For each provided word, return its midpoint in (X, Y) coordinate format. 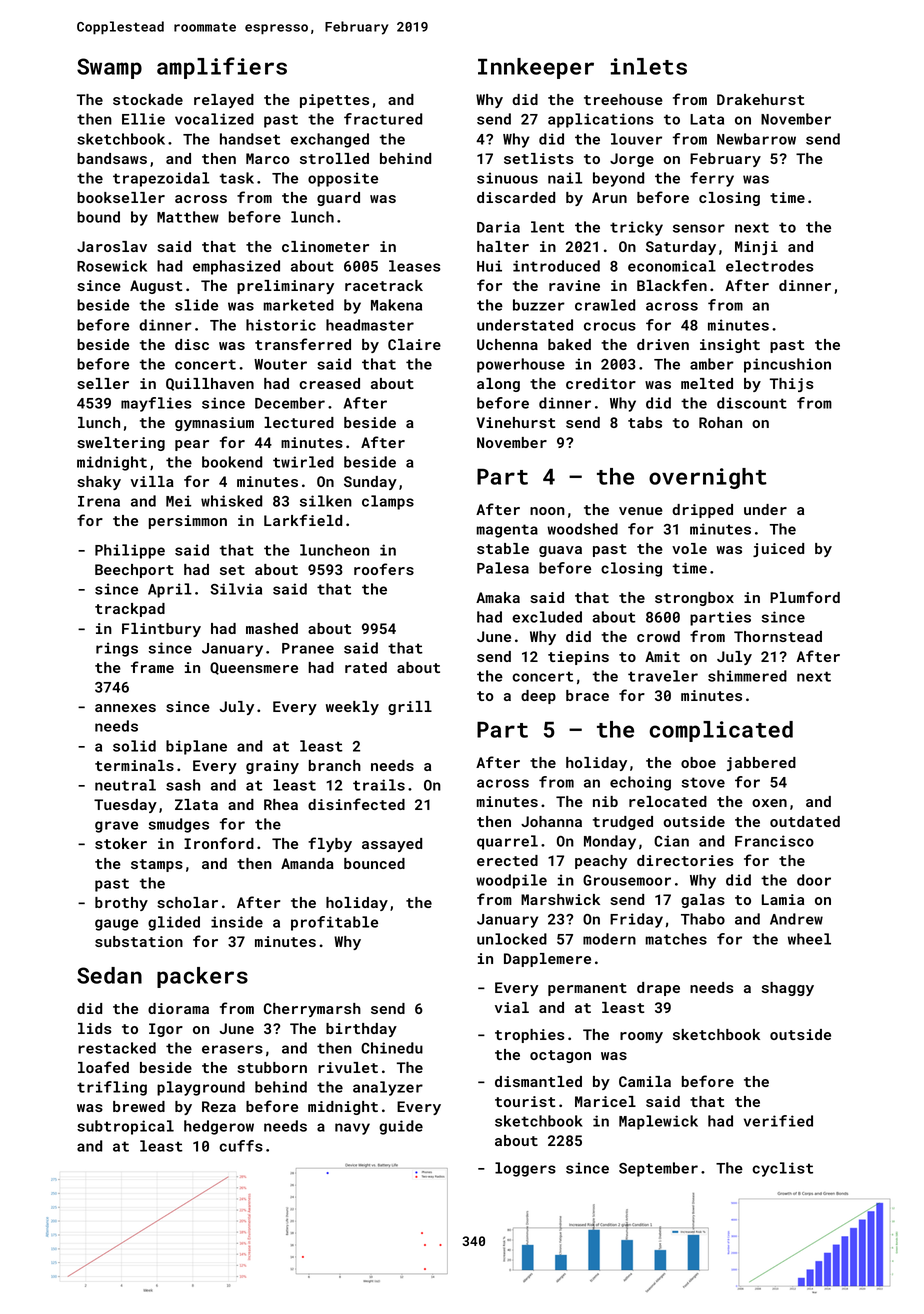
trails (379, 785)
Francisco (774, 841)
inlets (649, 66)
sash (183, 785)
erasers (232, 1049)
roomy (641, 1037)
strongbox (694, 599)
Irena (99, 501)
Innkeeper (536, 68)
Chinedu (392, 1048)
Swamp (109, 68)
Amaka (498, 597)
